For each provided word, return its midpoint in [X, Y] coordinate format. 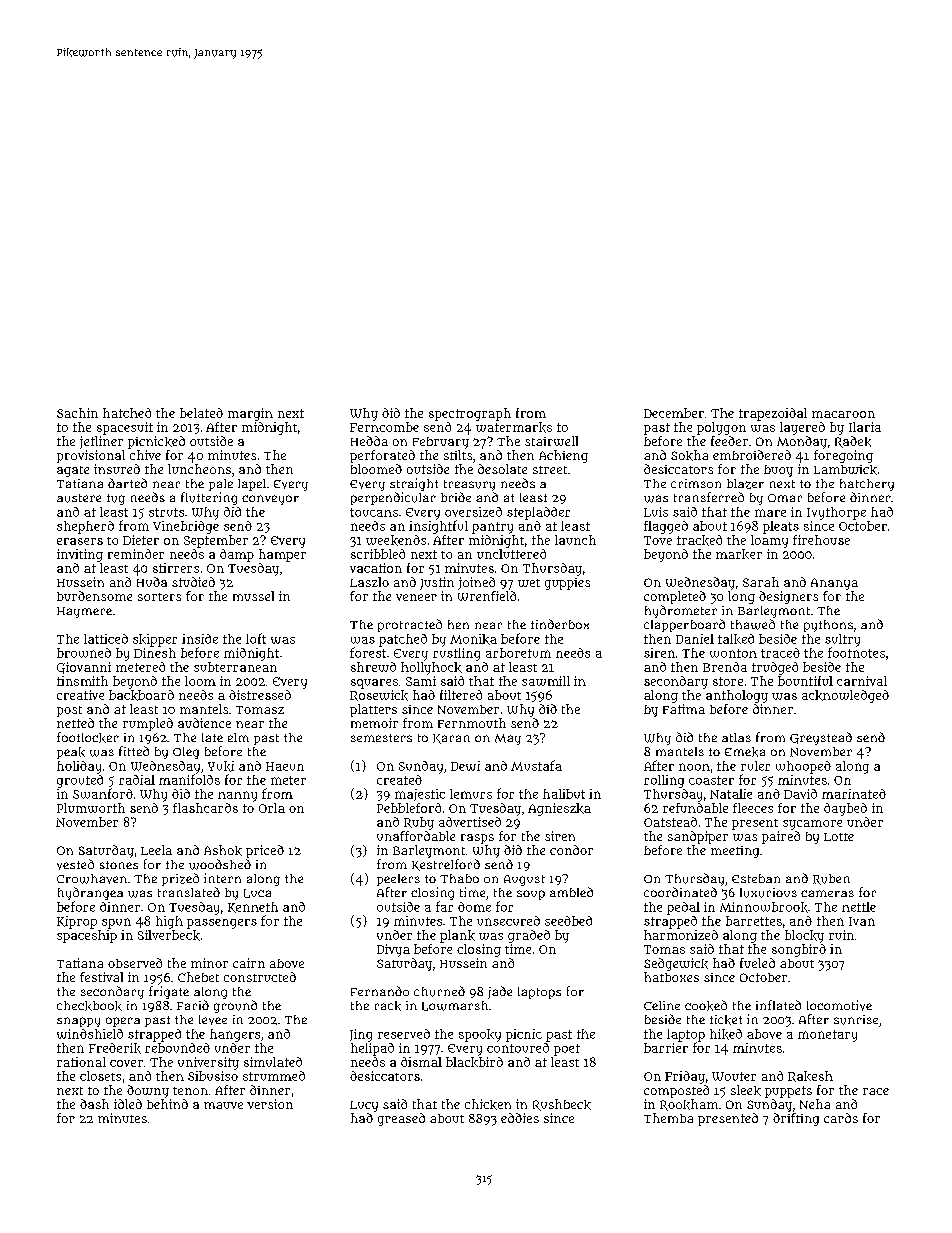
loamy [769, 541]
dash [94, 1104]
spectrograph [470, 414]
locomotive [839, 1005]
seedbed [568, 921]
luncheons [199, 469]
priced [265, 851]
